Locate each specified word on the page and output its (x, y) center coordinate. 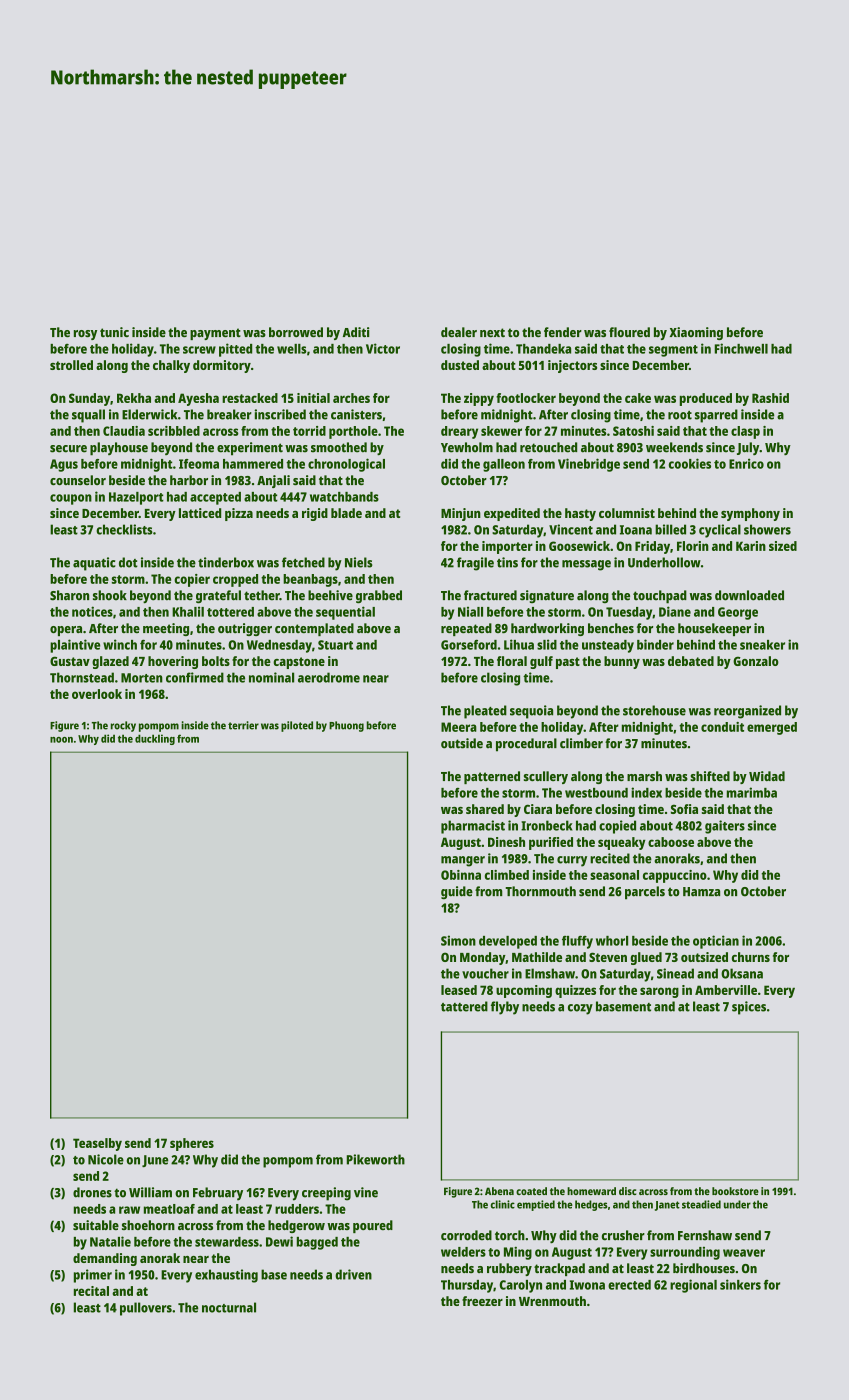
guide (457, 893)
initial (313, 398)
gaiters (725, 827)
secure (68, 449)
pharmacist (473, 827)
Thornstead (82, 677)
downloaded (749, 595)
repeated (466, 629)
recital (91, 1291)
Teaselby (97, 1144)
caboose (671, 842)
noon (61, 740)
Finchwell (741, 348)
